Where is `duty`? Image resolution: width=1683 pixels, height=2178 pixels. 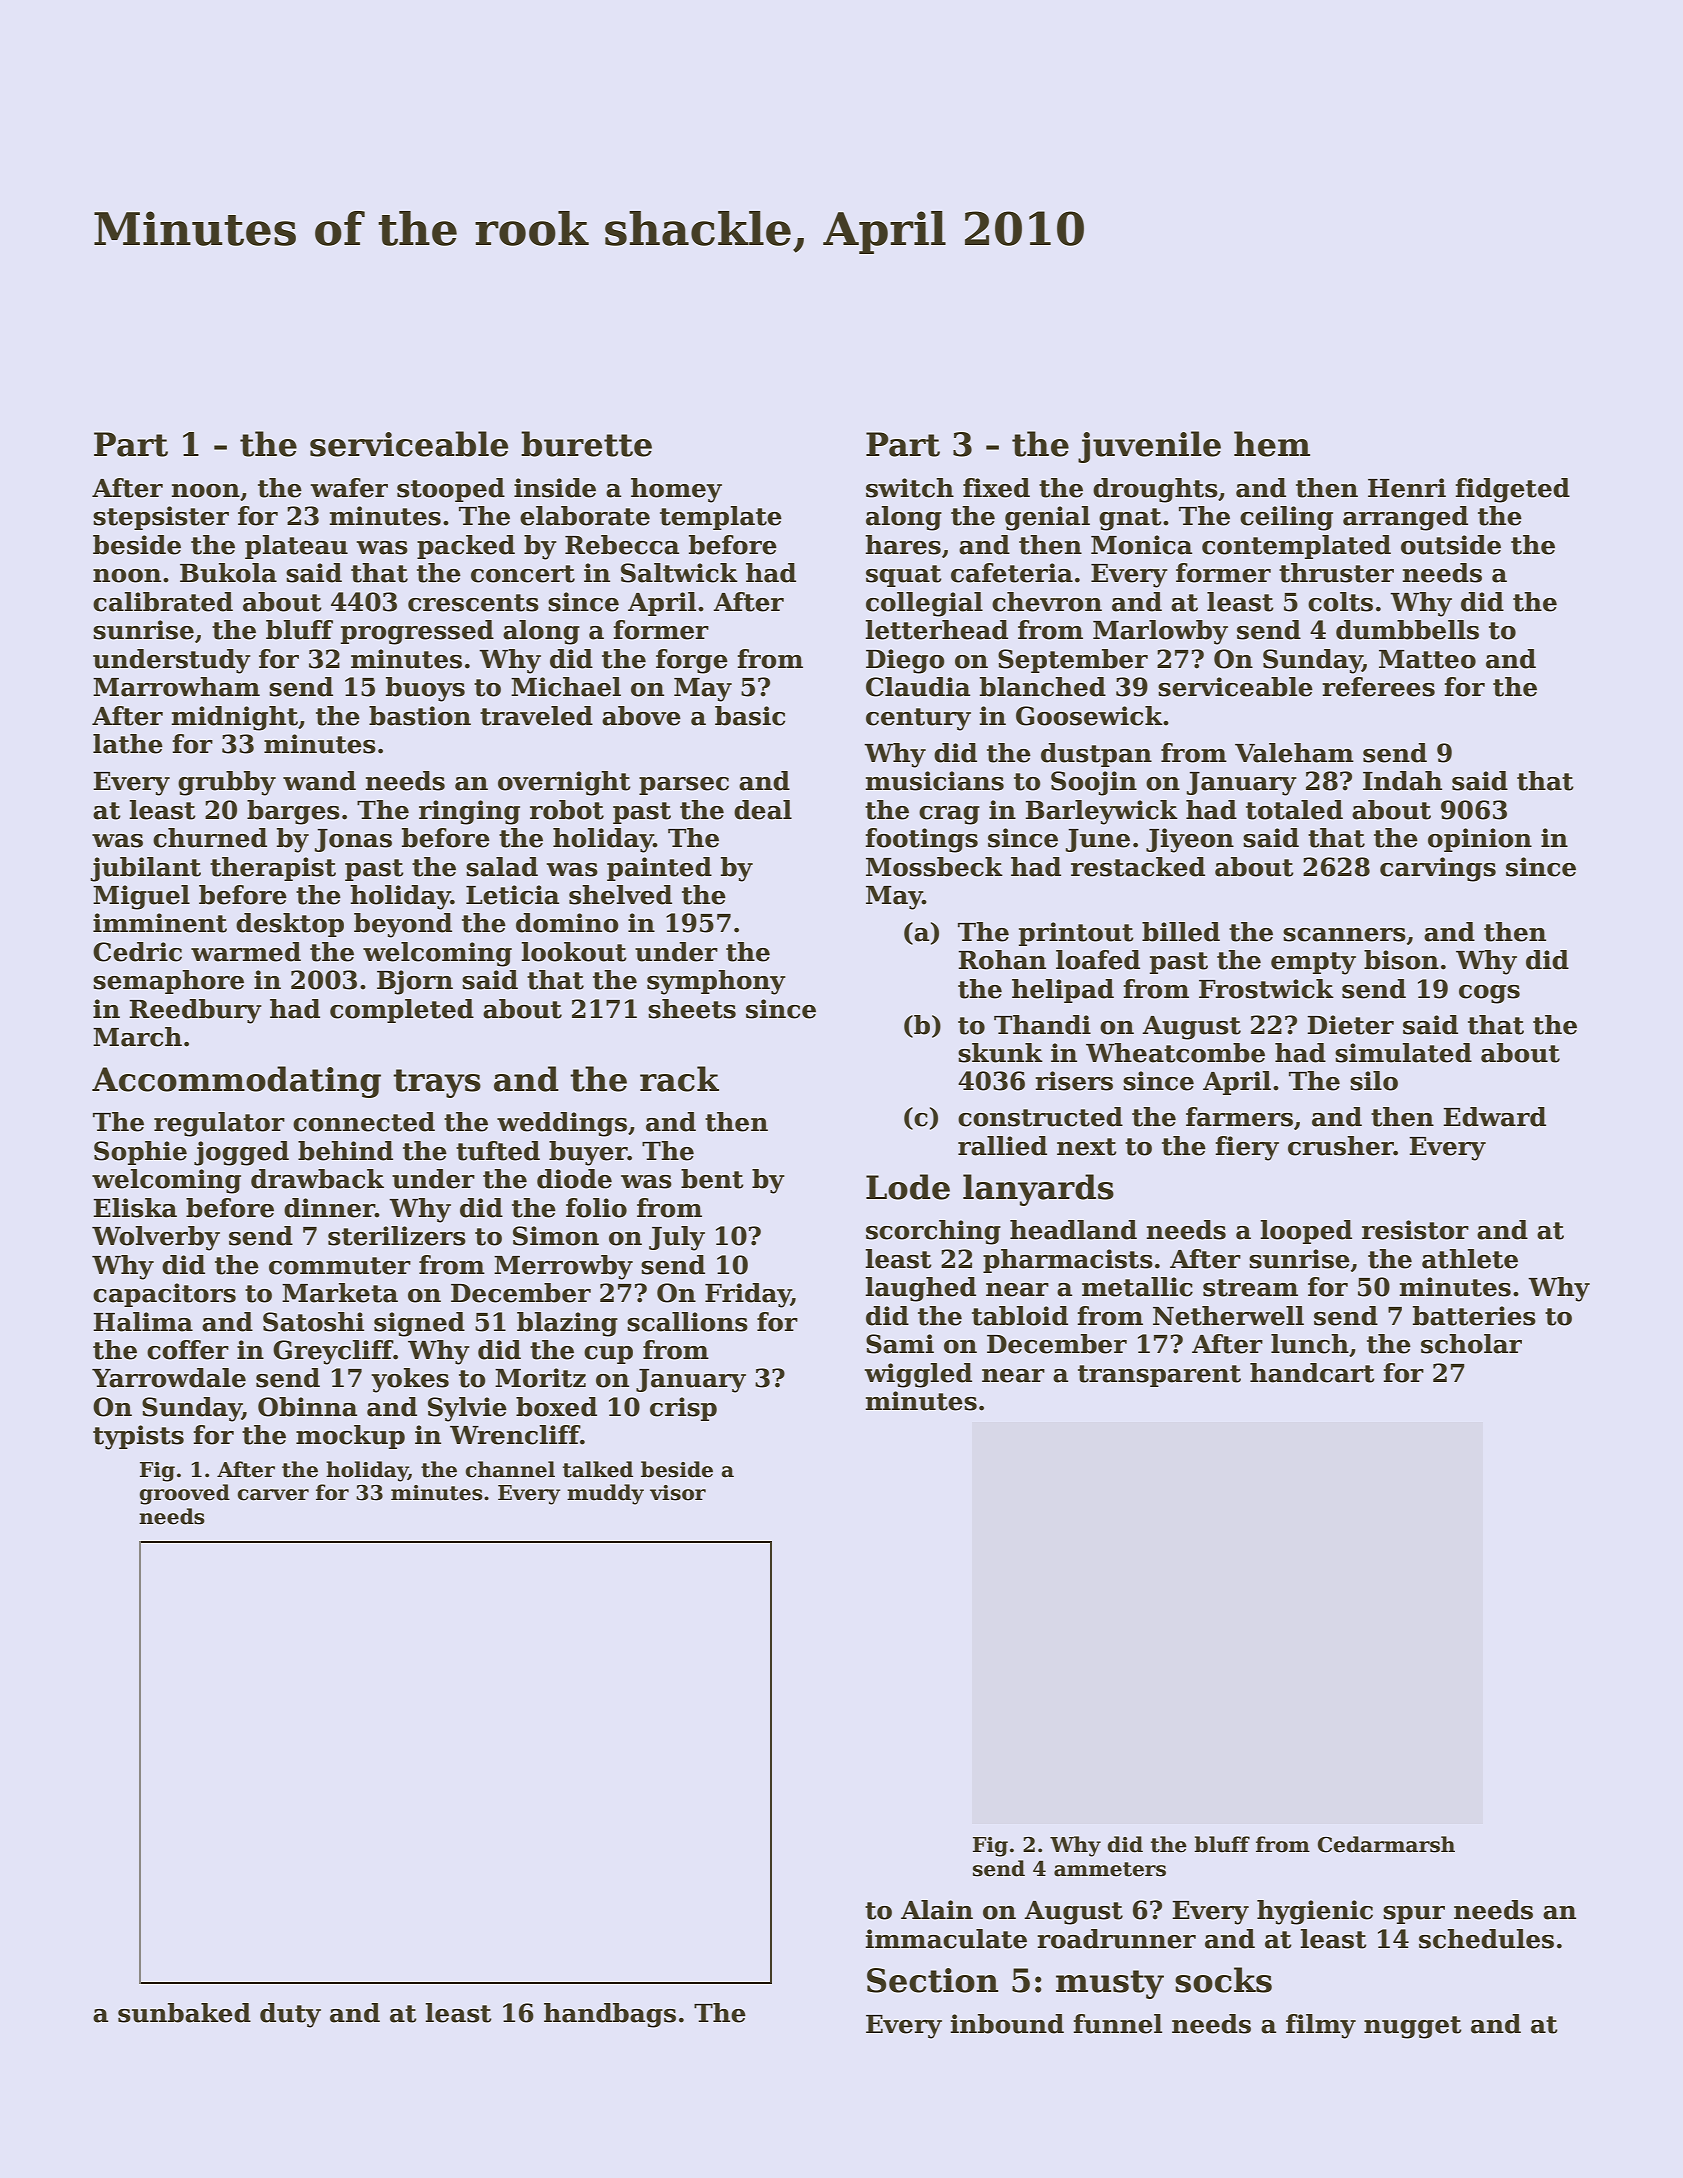 duty is located at coordinates (290, 2015).
